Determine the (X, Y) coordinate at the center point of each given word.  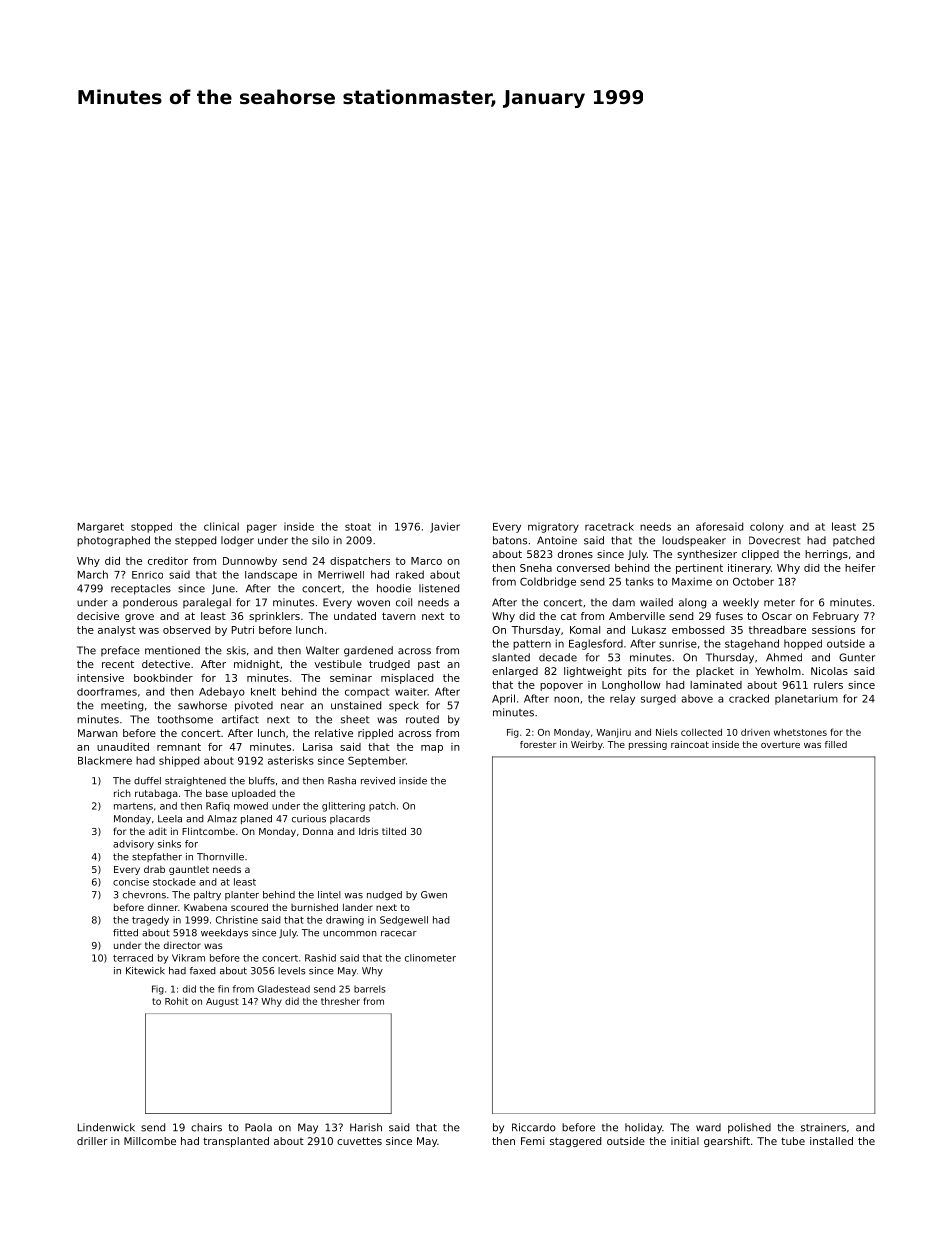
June (223, 589)
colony (767, 527)
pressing (648, 745)
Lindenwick (106, 1127)
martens (133, 806)
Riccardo (534, 1127)
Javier (445, 527)
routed (422, 719)
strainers (823, 1127)
